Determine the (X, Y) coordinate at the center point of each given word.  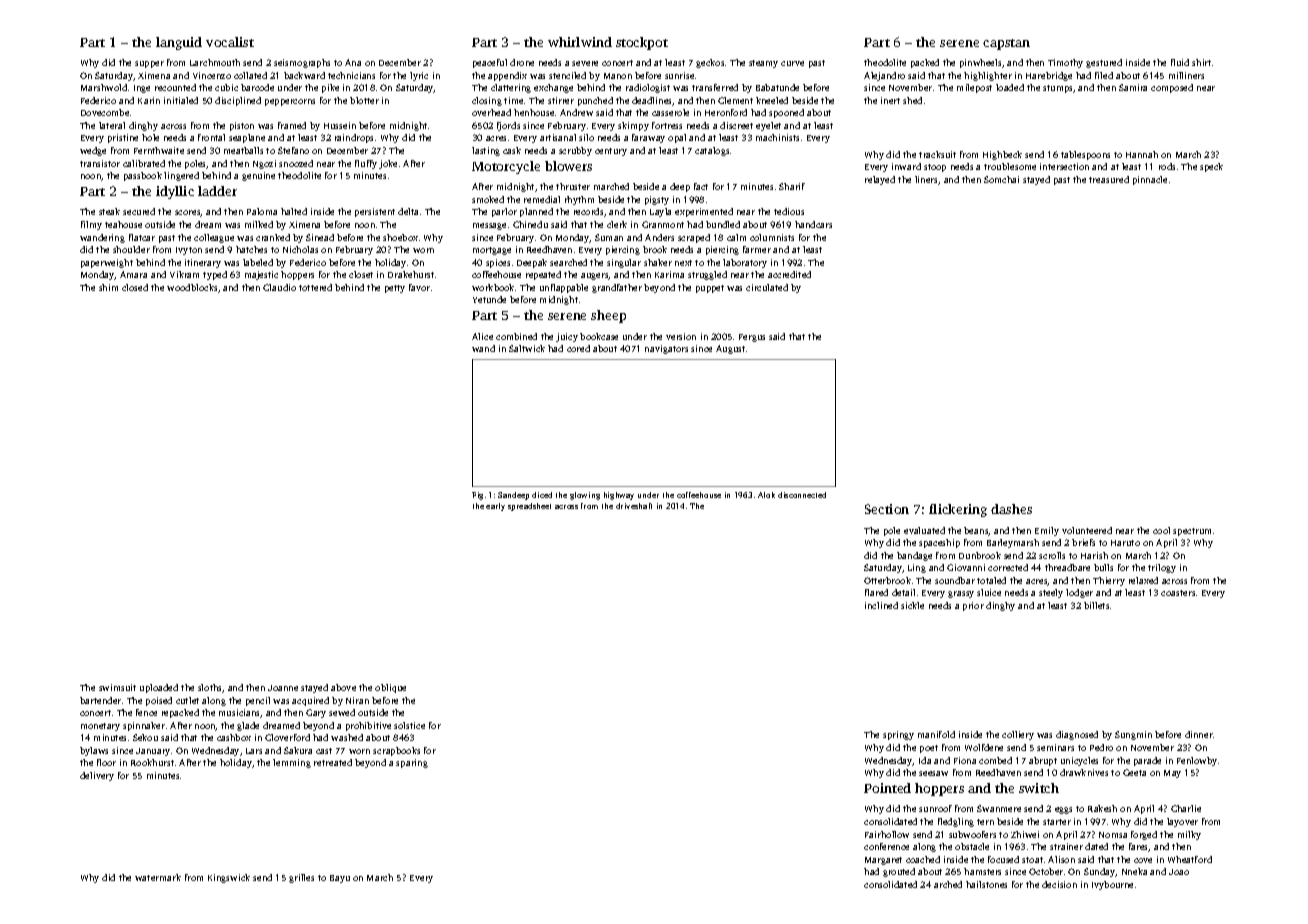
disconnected (802, 495)
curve (792, 63)
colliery (1018, 735)
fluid (1180, 62)
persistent (375, 212)
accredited (789, 274)
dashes (1011, 509)
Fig (477, 496)
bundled (723, 224)
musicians (240, 713)
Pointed (887, 788)
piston (242, 126)
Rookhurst (152, 762)
